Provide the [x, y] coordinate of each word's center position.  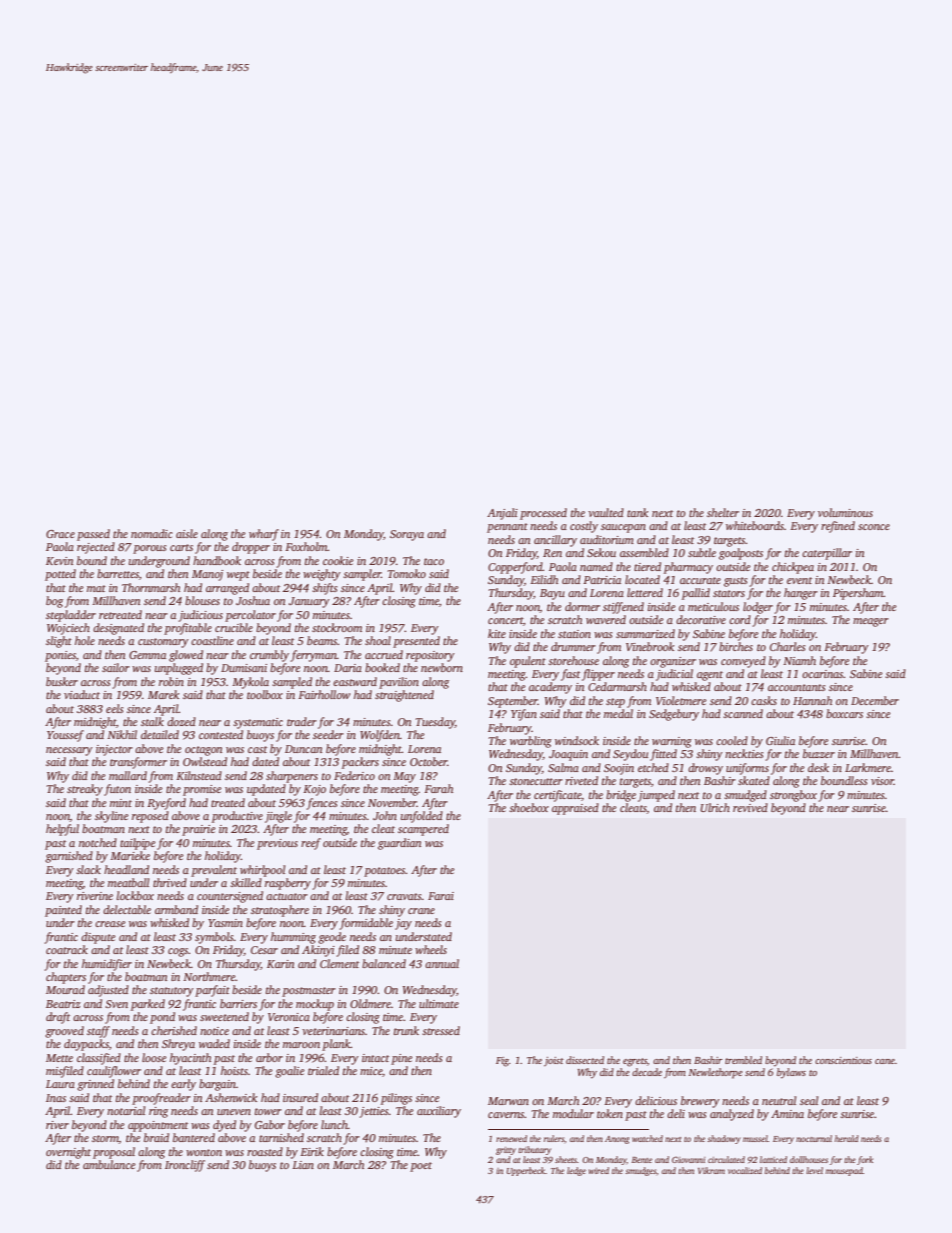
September [513, 702]
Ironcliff [185, 1166]
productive [237, 817]
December [875, 700]
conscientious [843, 1060]
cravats [404, 896]
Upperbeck [526, 1171]
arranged [227, 589]
